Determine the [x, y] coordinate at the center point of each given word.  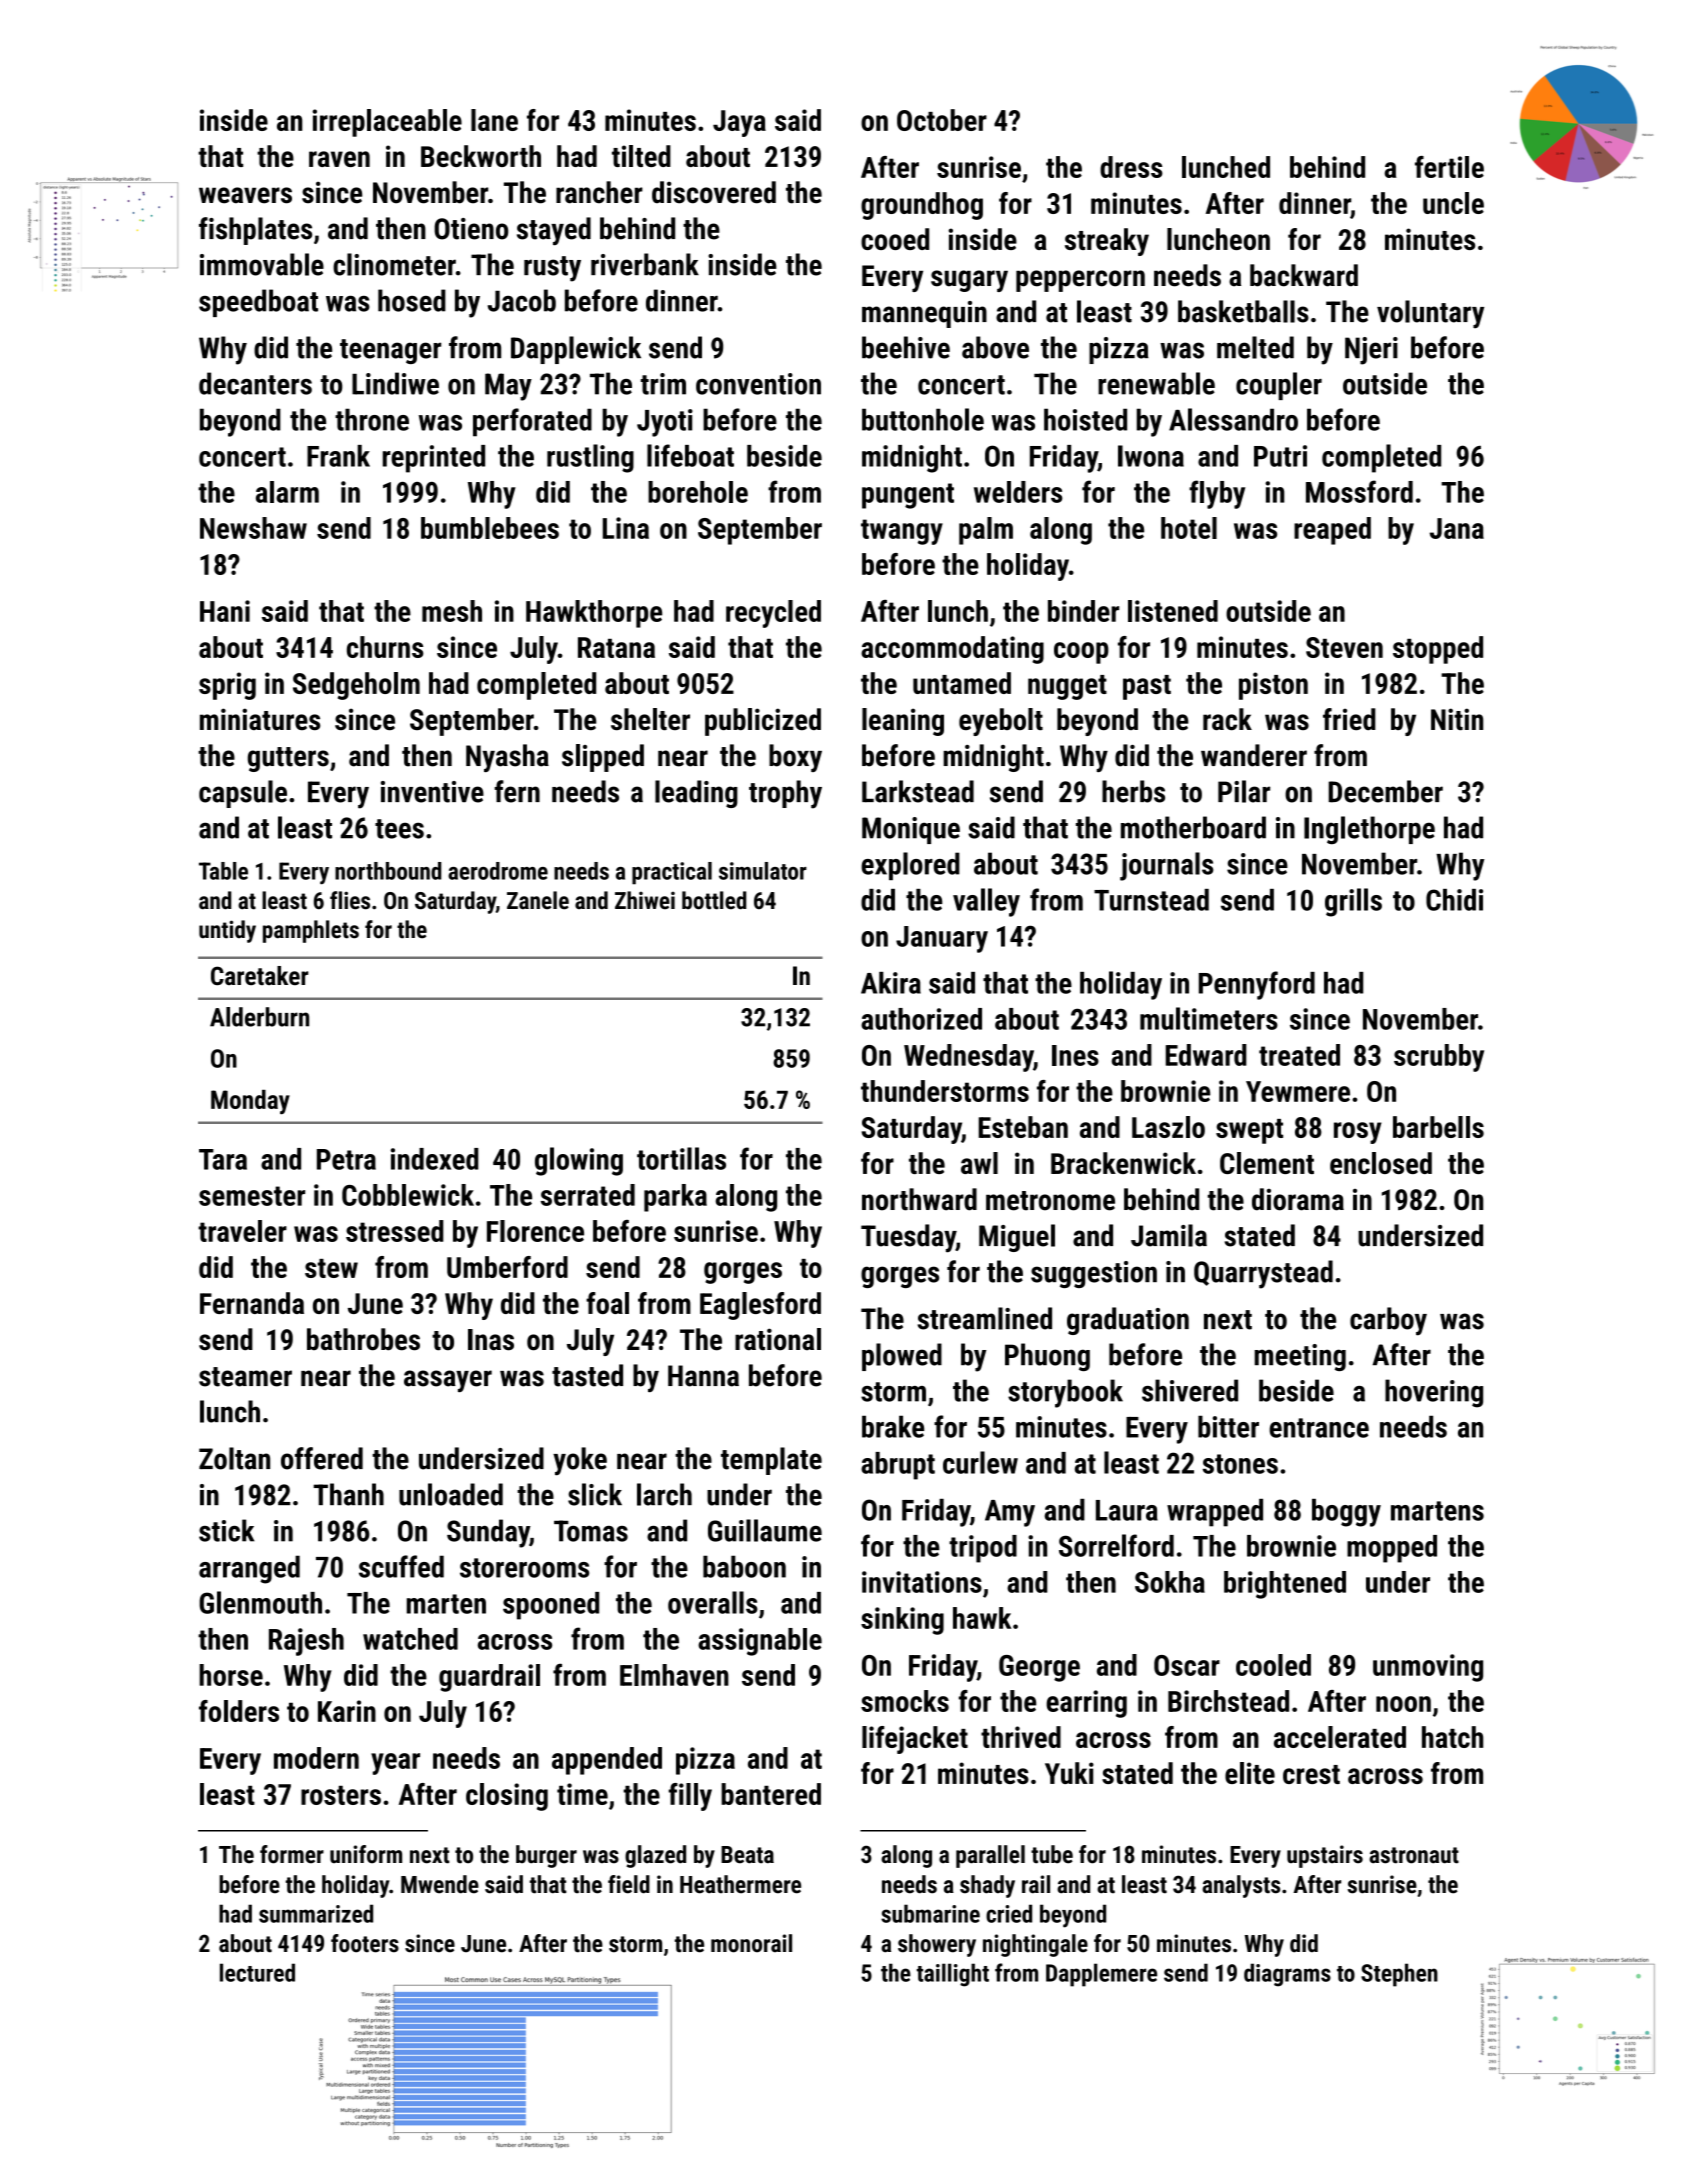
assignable [760, 1642]
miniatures [260, 719]
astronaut [1414, 1855]
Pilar [1244, 791]
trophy [785, 794]
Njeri [1371, 351]
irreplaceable [387, 123]
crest [1311, 1774]
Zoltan [234, 1458]
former [292, 1854]
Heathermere [740, 1884]
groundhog [922, 206]
